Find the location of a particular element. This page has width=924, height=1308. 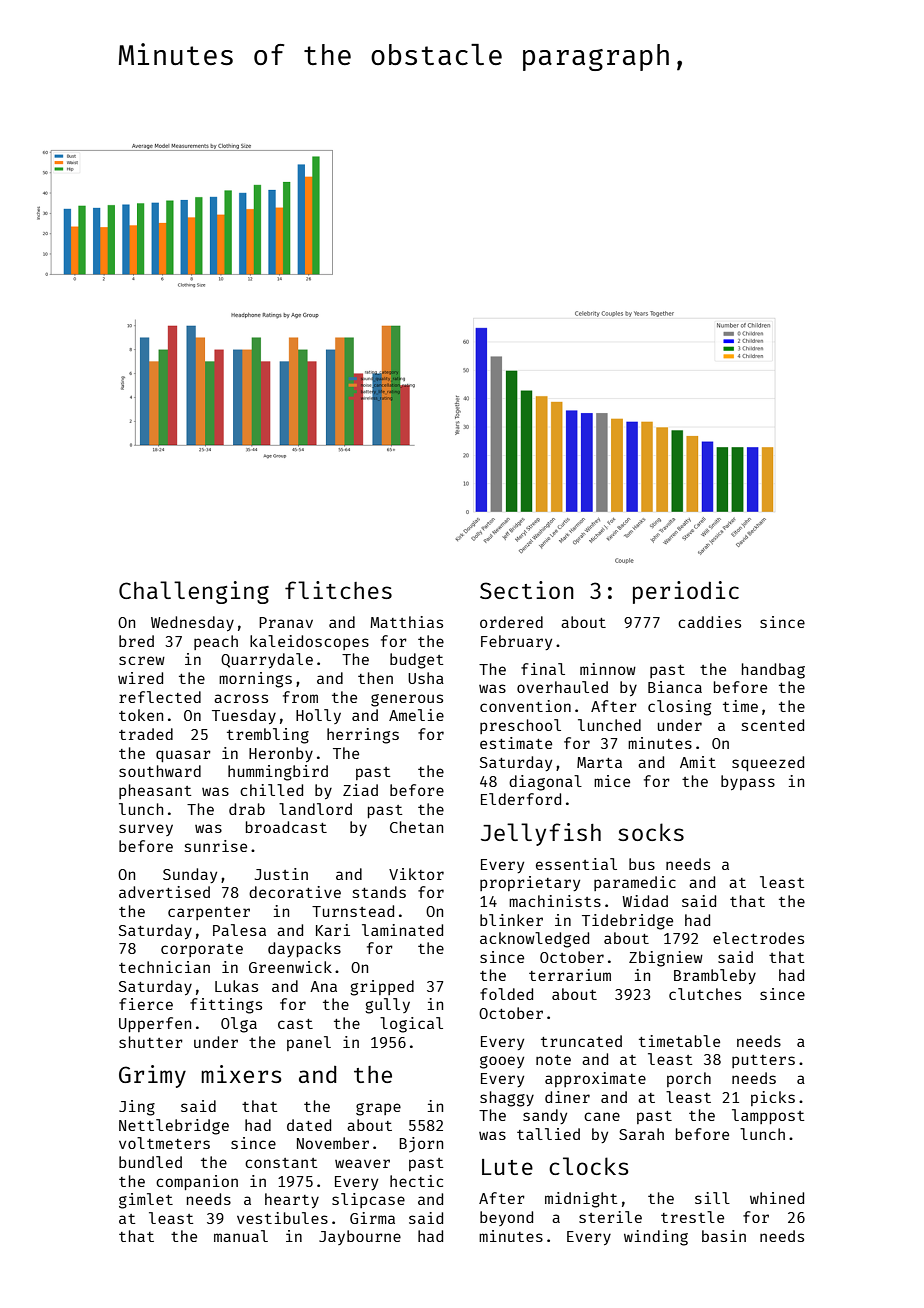

caddies is located at coordinates (709, 622).
